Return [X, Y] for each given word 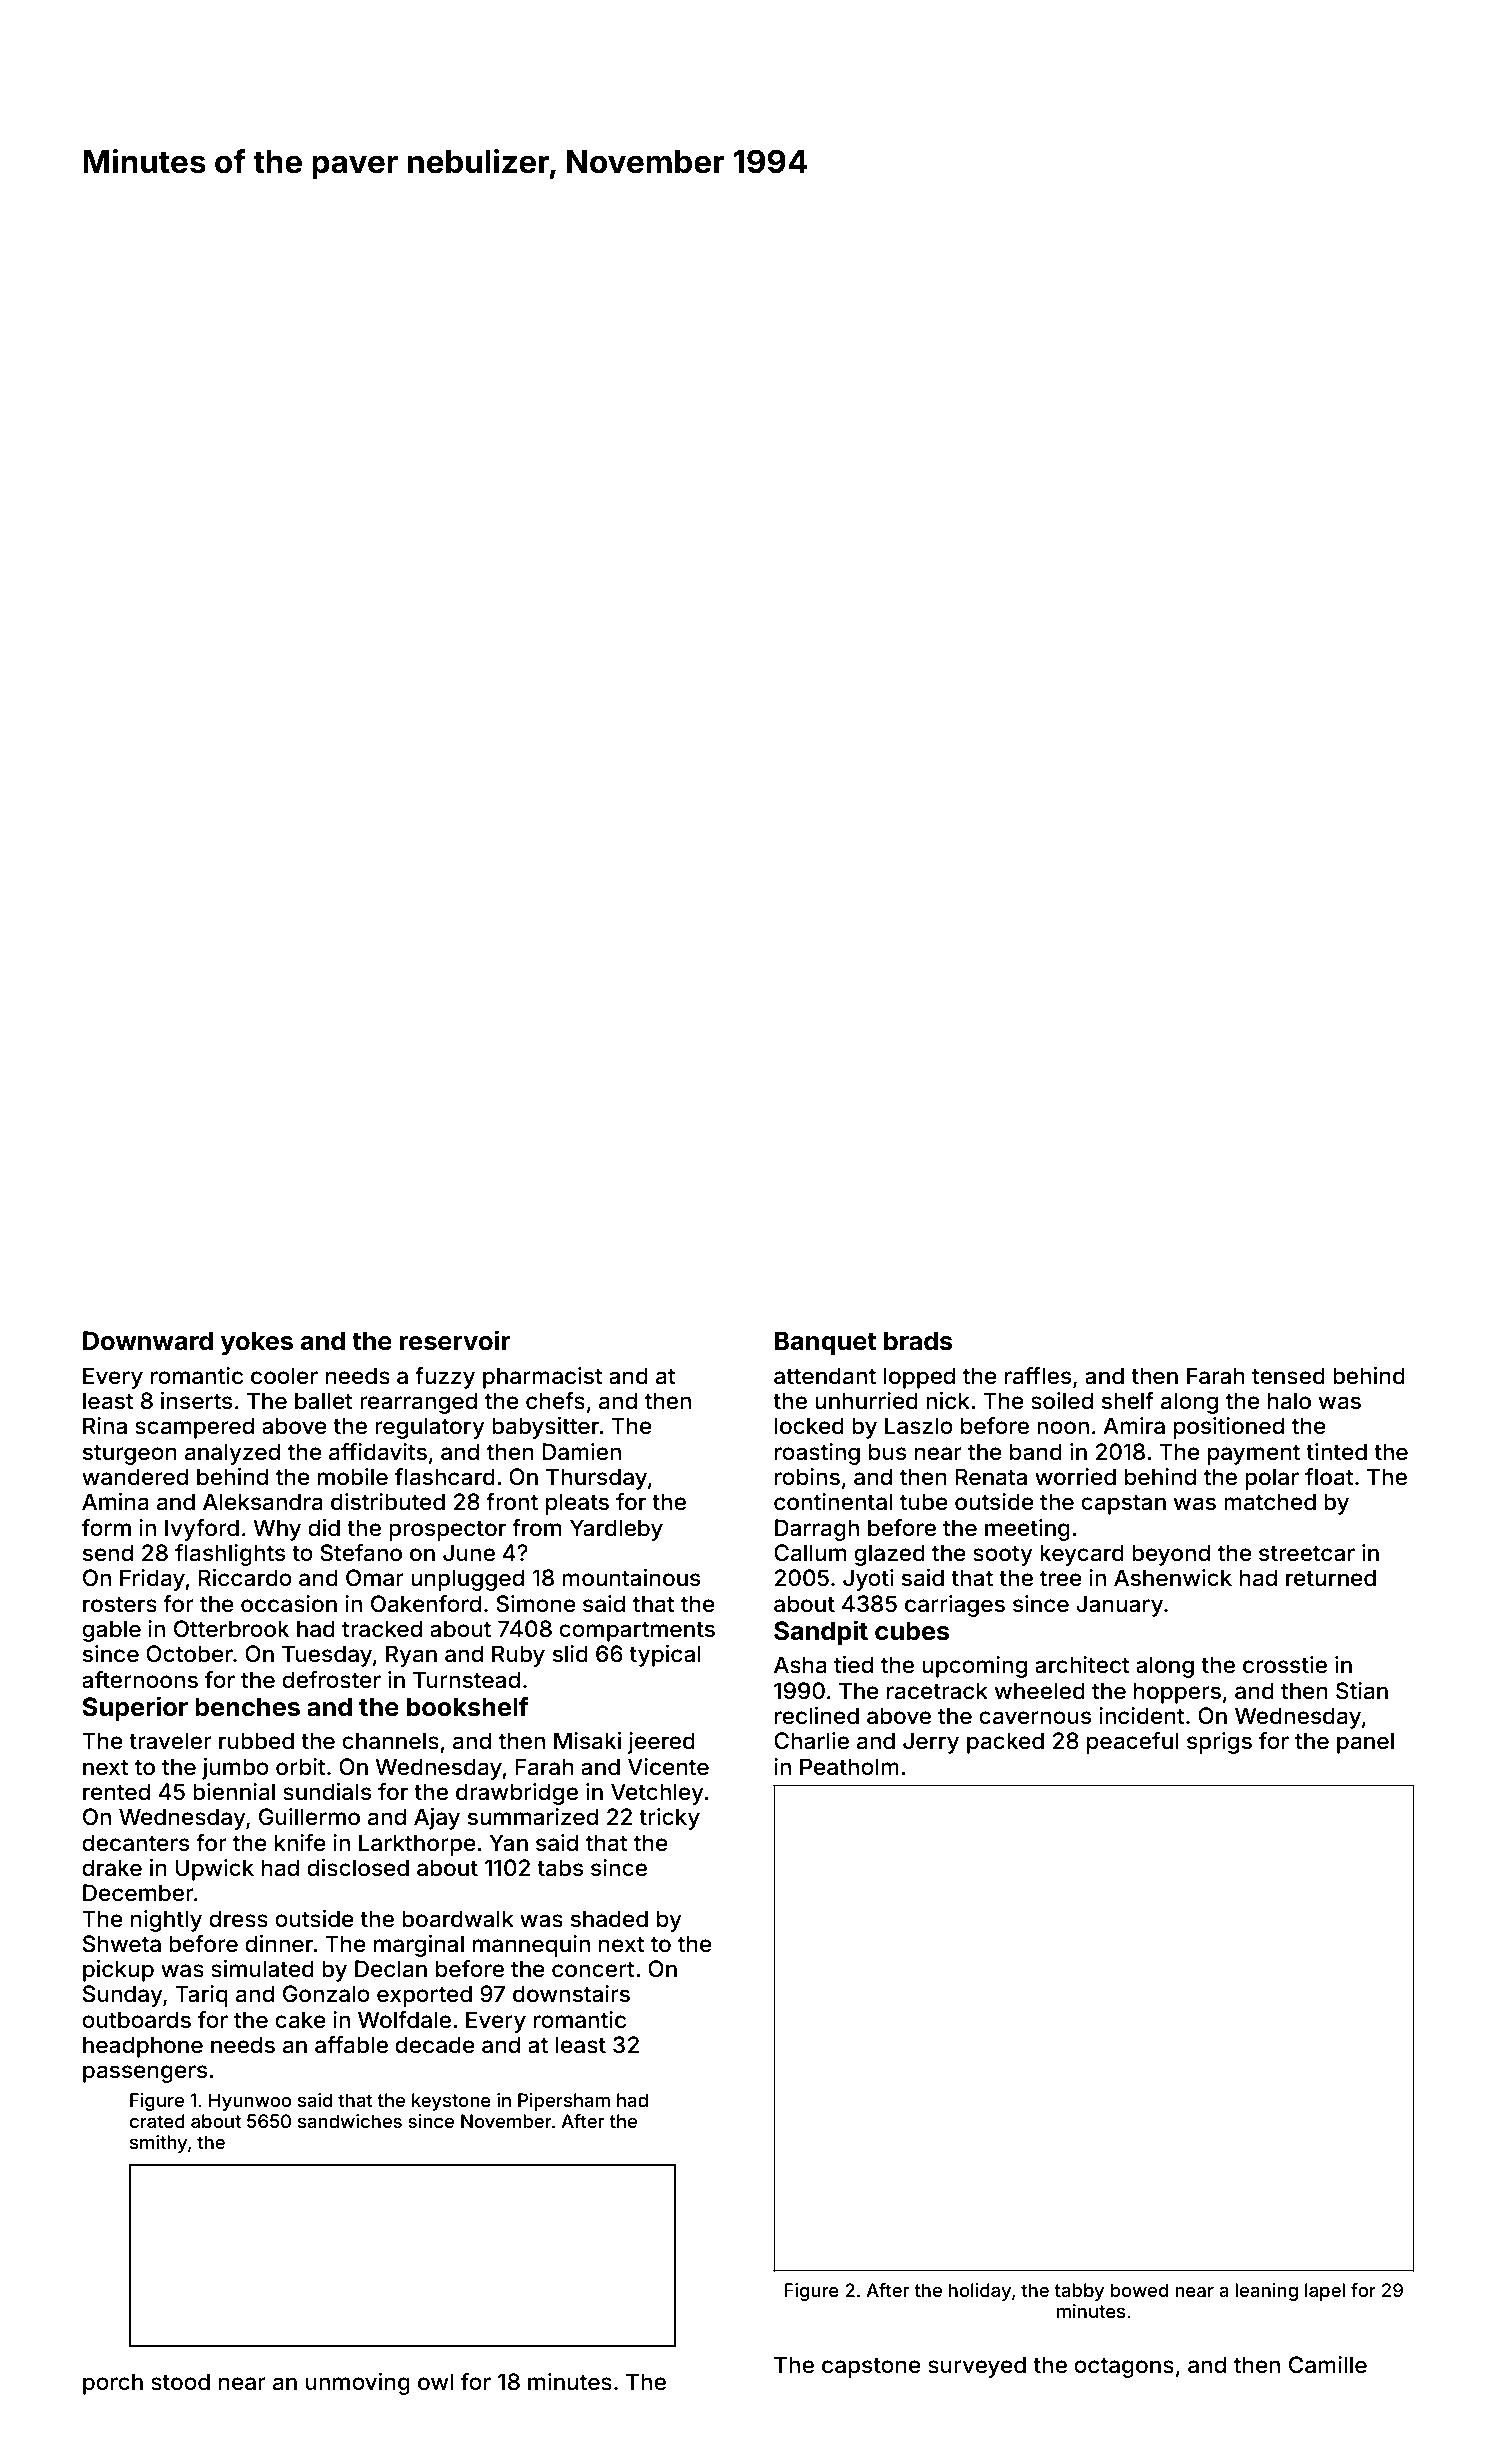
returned [1331, 1578]
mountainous [631, 1578]
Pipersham [564, 2102]
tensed [1288, 1376]
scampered [194, 1428]
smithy [158, 2144]
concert [593, 1969]
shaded [609, 1919]
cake [300, 2020]
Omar [375, 1578]
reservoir [455, 1340]
